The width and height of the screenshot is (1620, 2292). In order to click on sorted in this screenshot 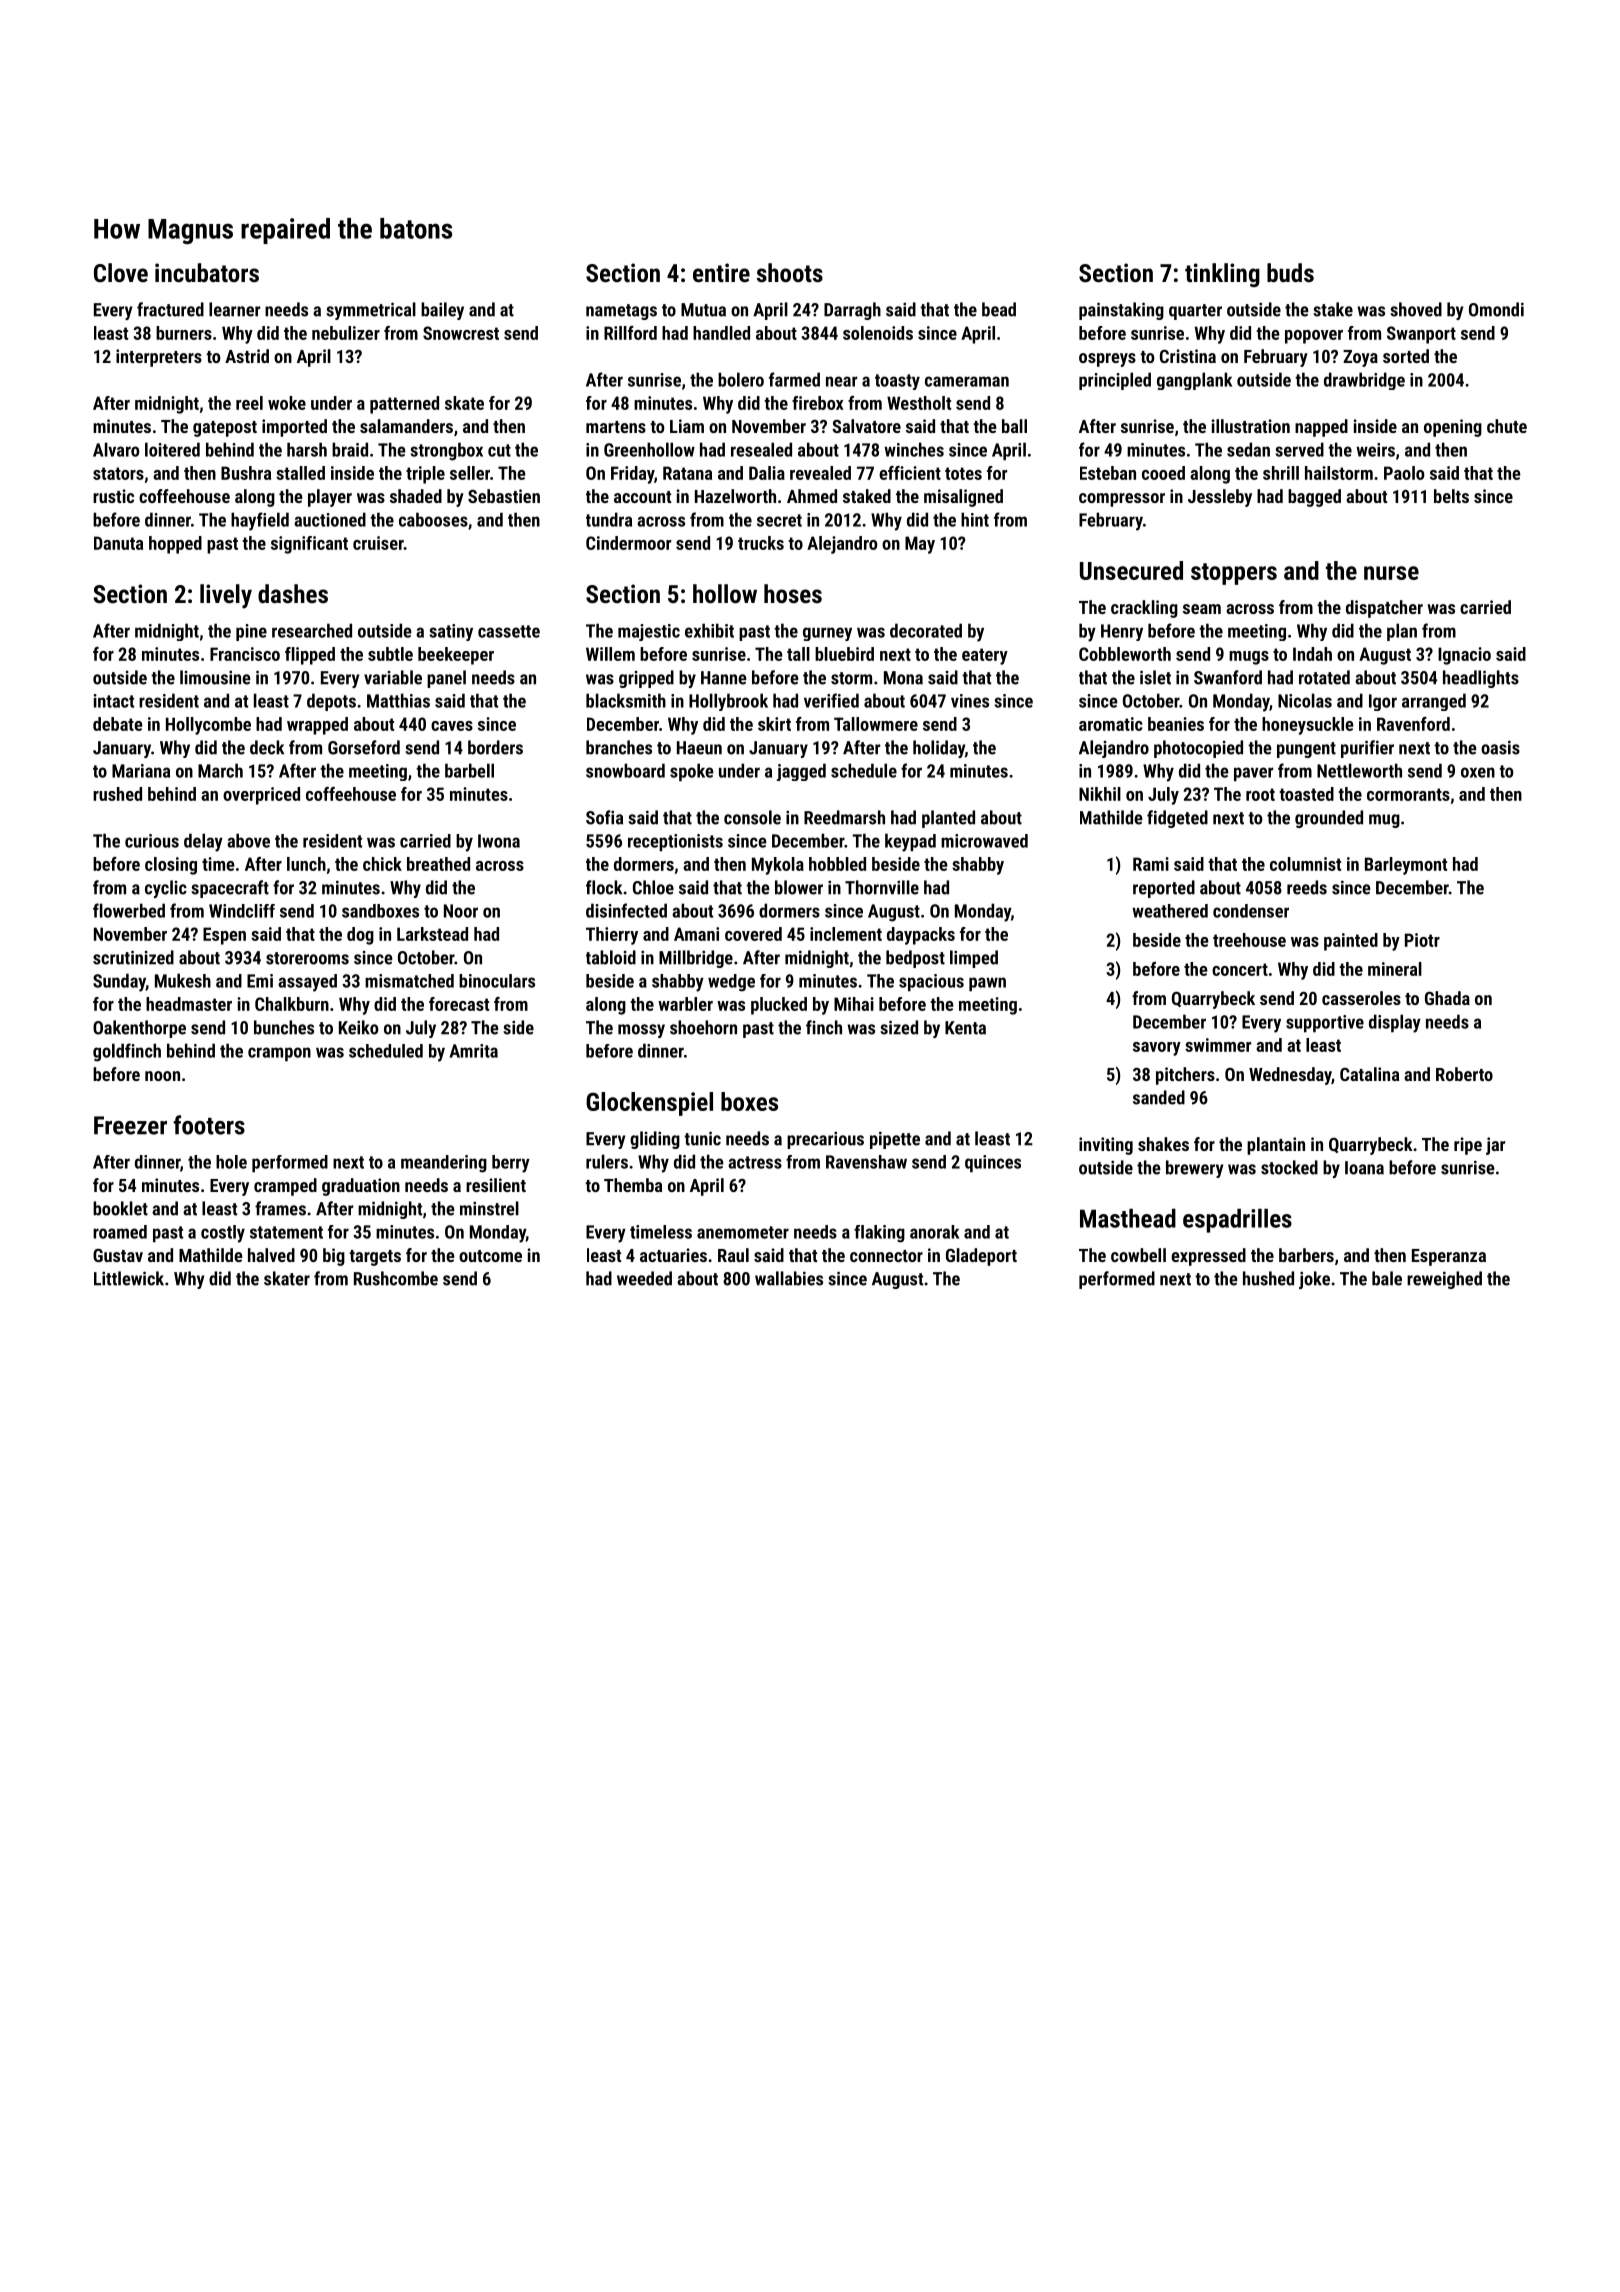, I will do `click(1406, 356)`.
